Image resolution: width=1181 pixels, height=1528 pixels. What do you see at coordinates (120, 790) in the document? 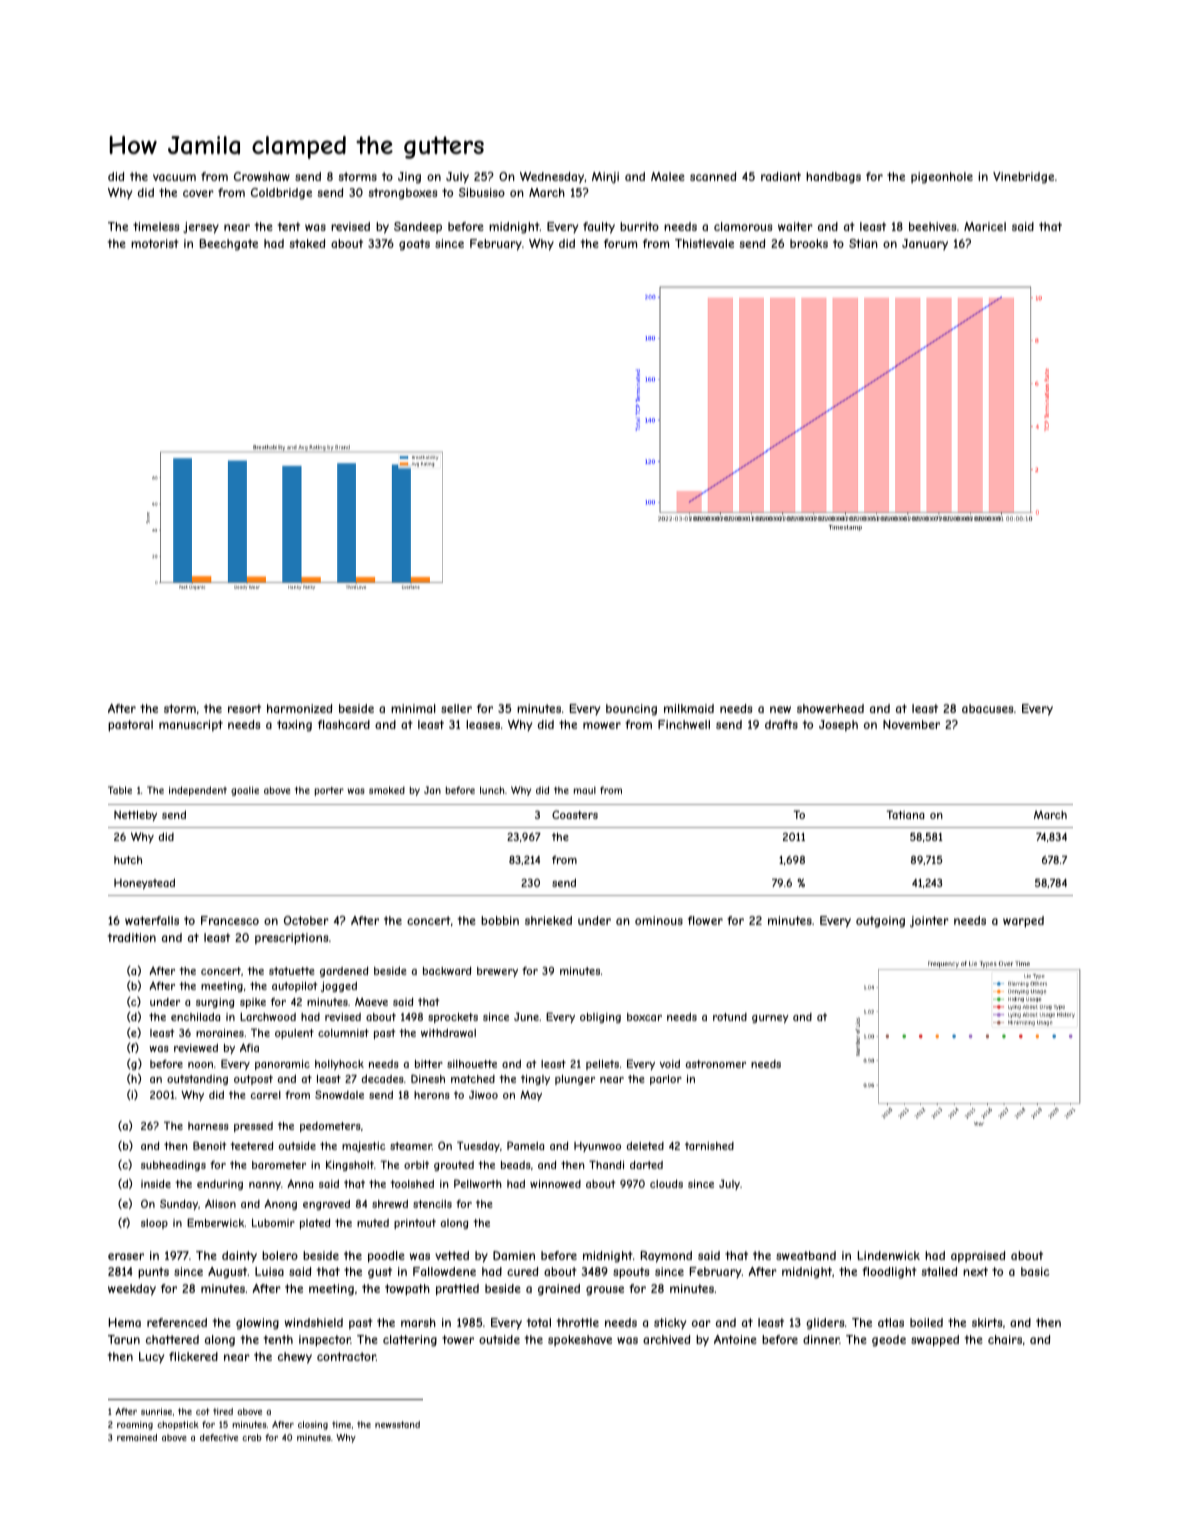
I see `Table` at bounding box center [120, 790].
